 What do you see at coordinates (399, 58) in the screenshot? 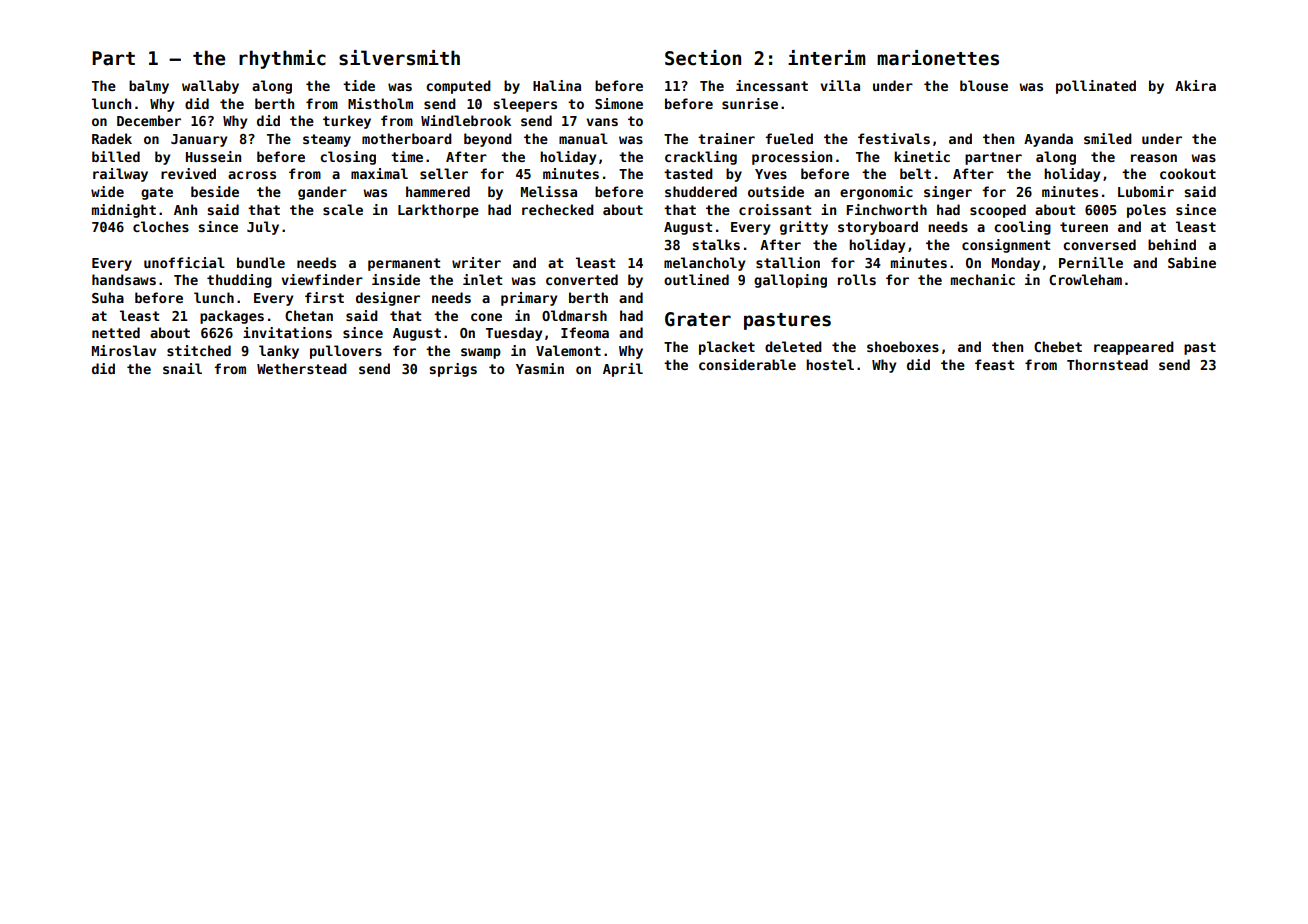
I see `silversmith` at bounding box center [399, 58].
